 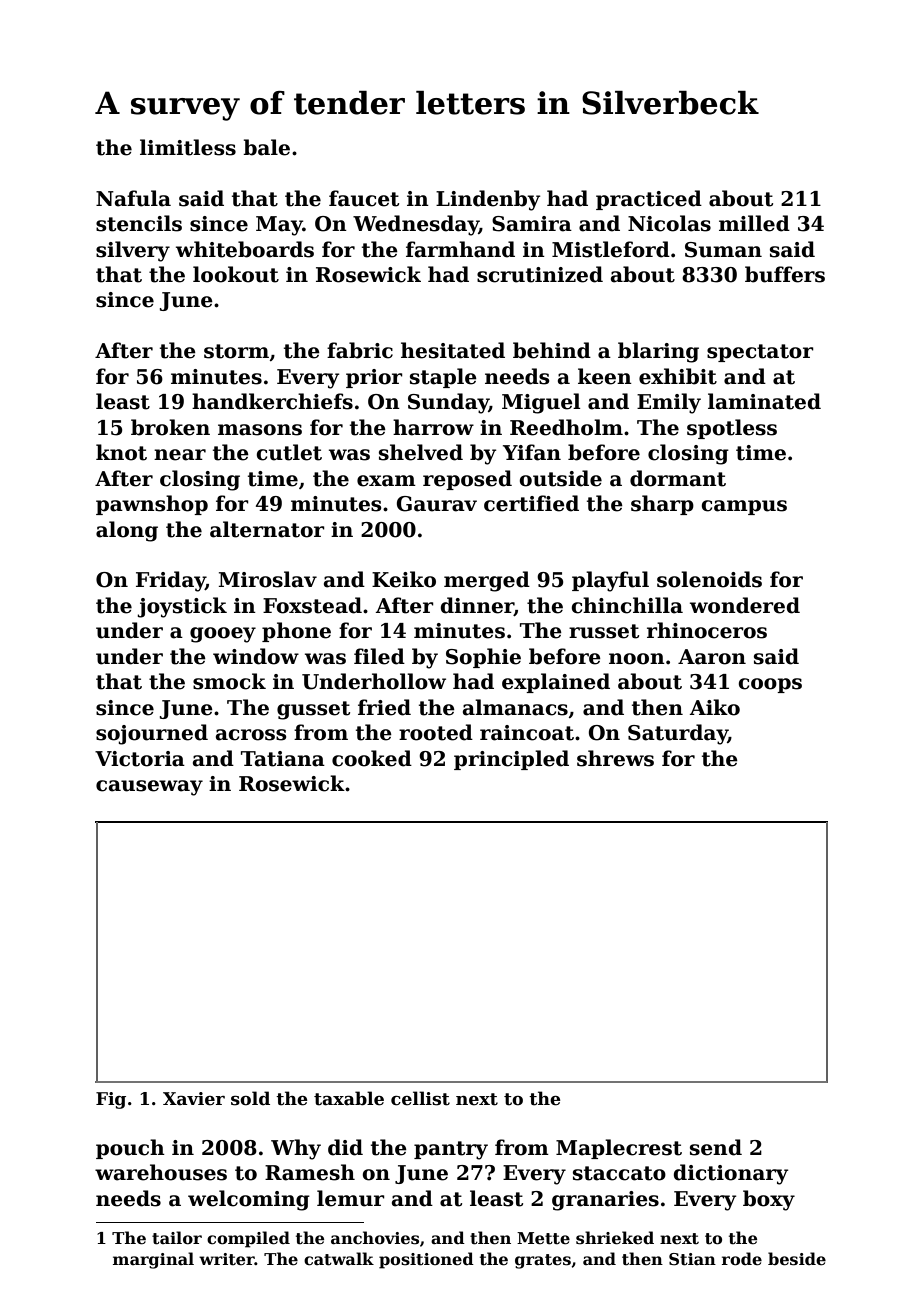 I want to click on harrow, so click(x=433, y=427).
